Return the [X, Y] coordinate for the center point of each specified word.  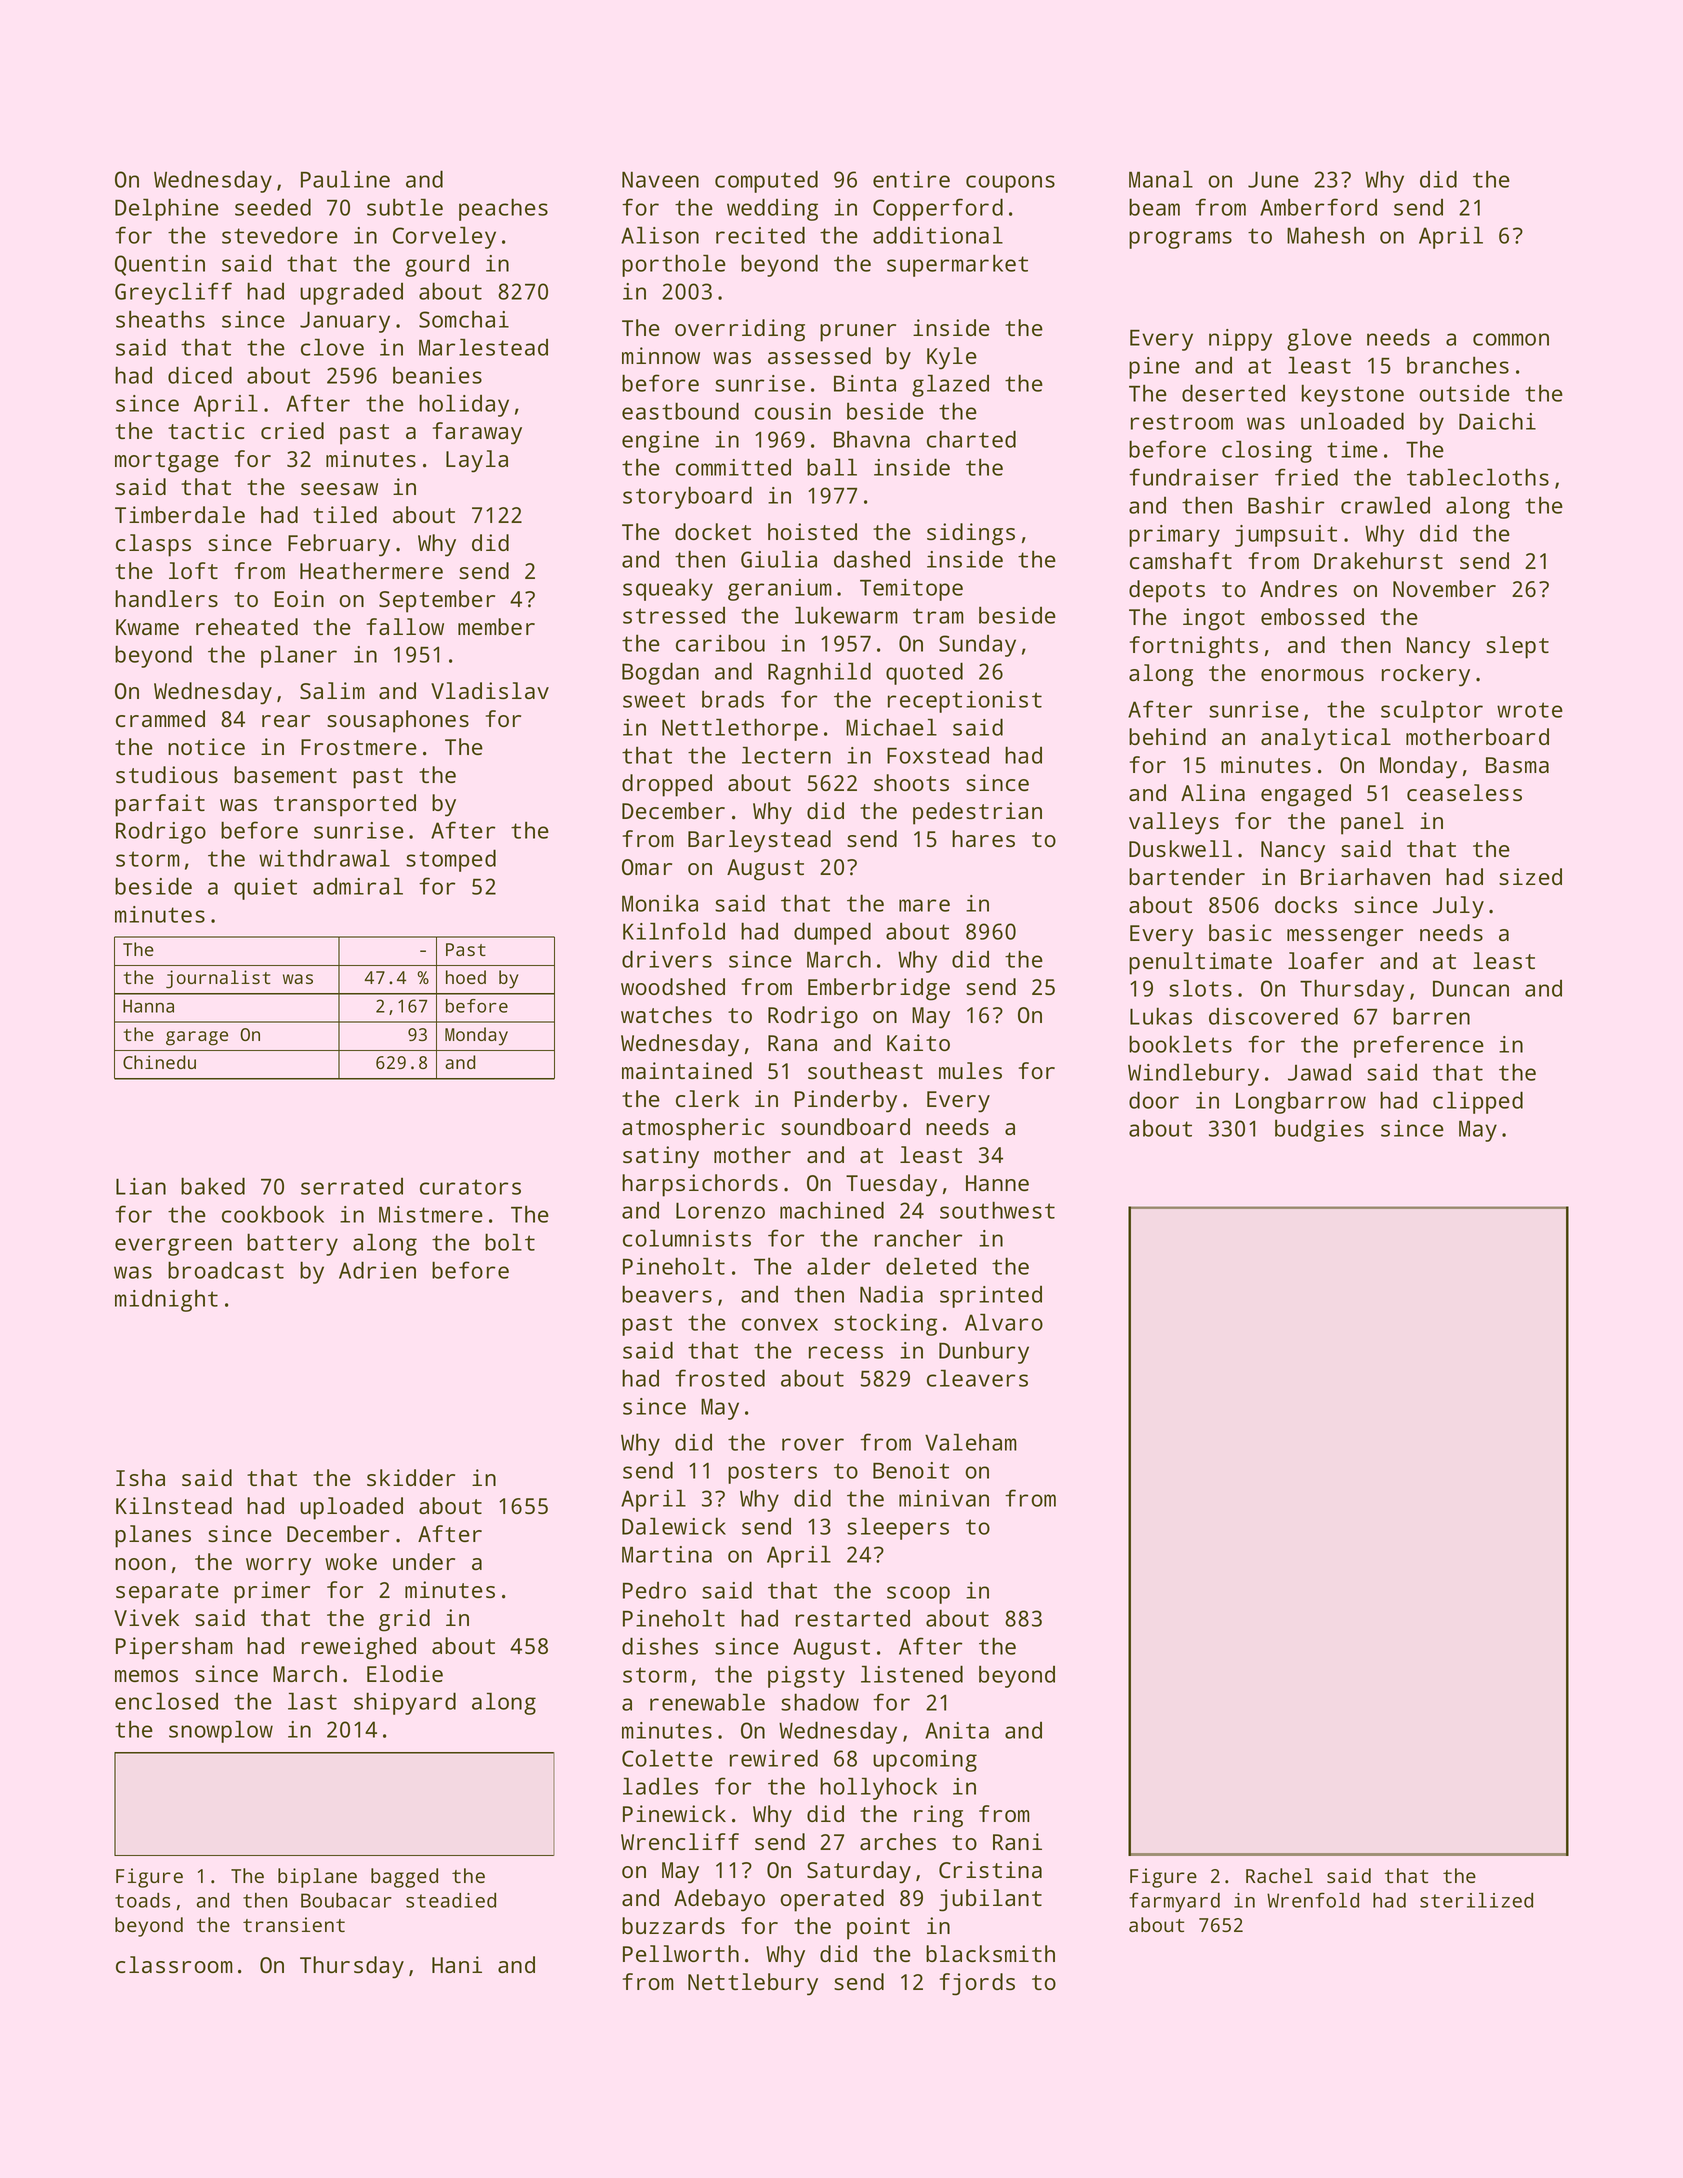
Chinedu [159, 1062]
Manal [1161, 179]
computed [766, 181]
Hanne [997, 1183]
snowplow [221, 1731]
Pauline [345, 179]
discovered [1273, 1016]
